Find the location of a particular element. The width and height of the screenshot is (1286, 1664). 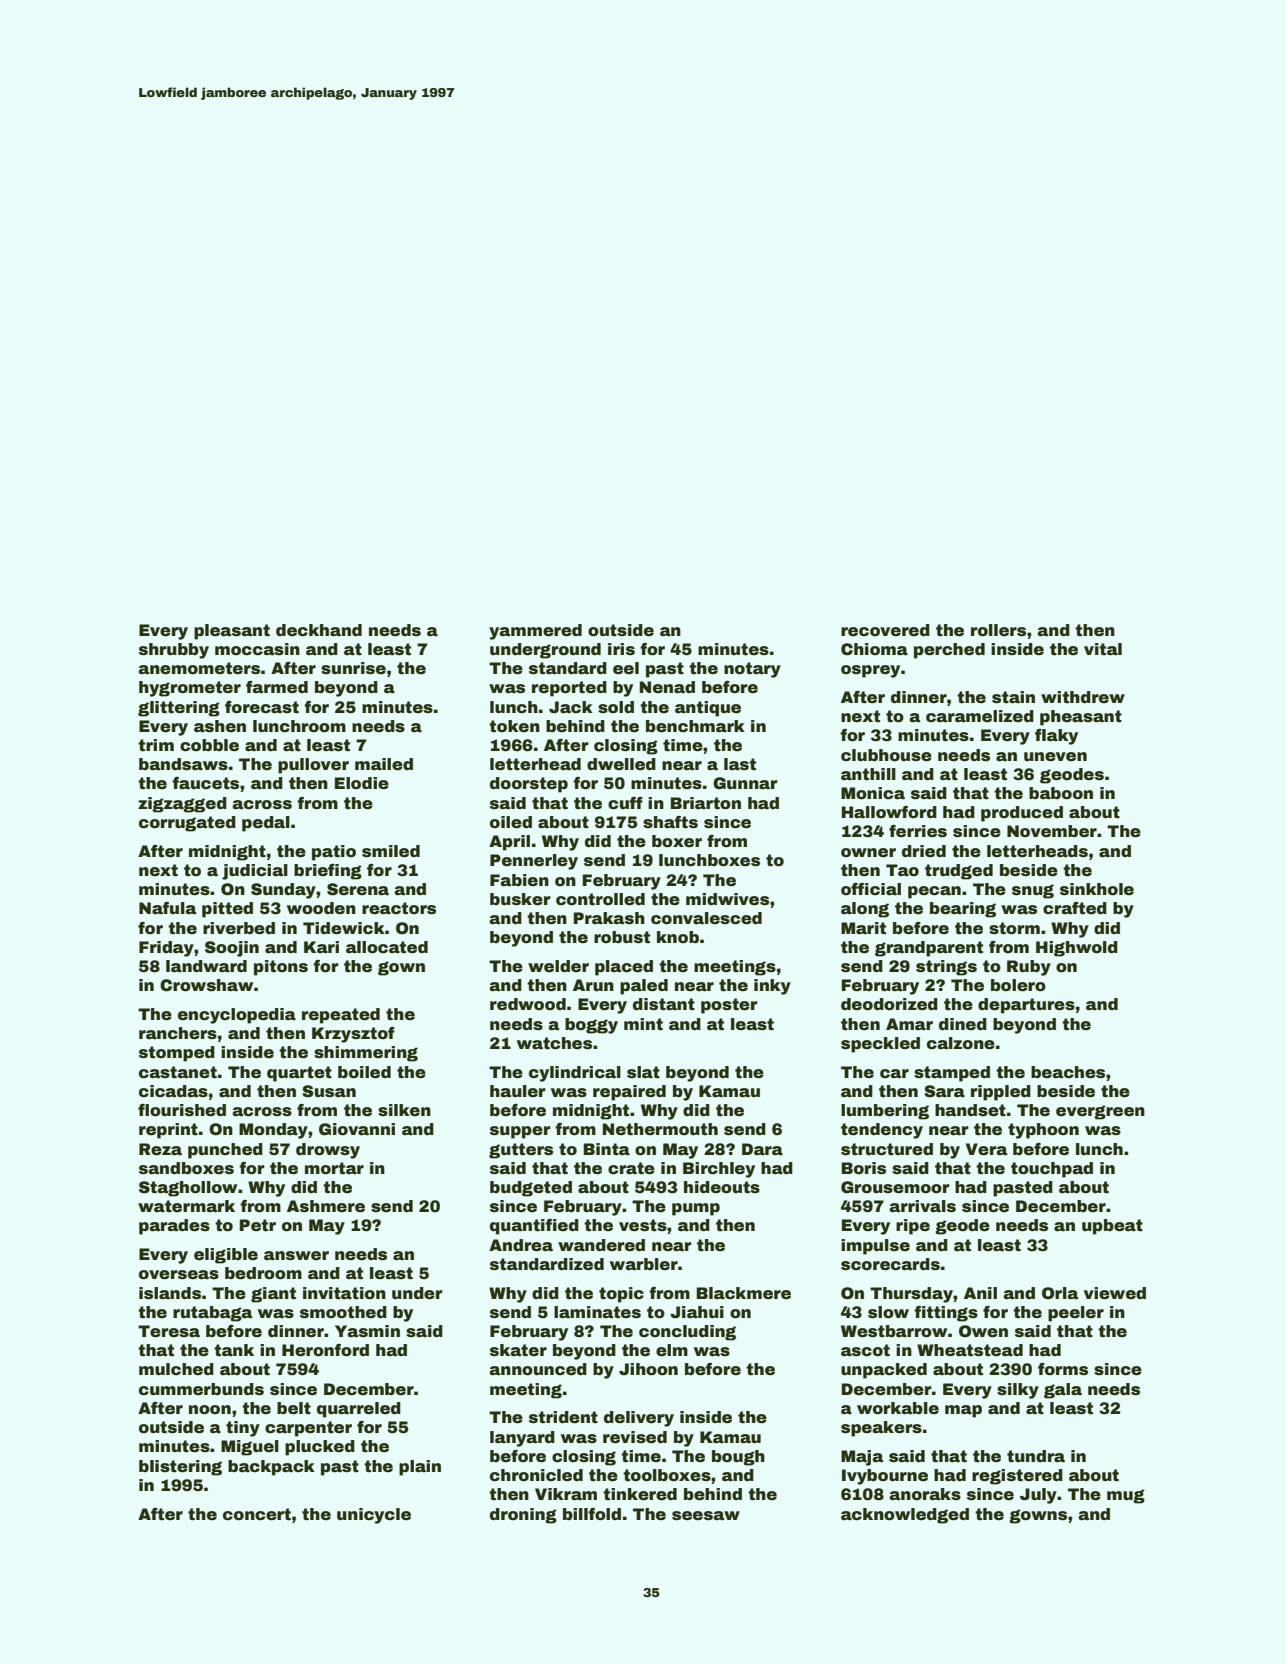

Grousemoor is located at coordinates (895, 1187).
